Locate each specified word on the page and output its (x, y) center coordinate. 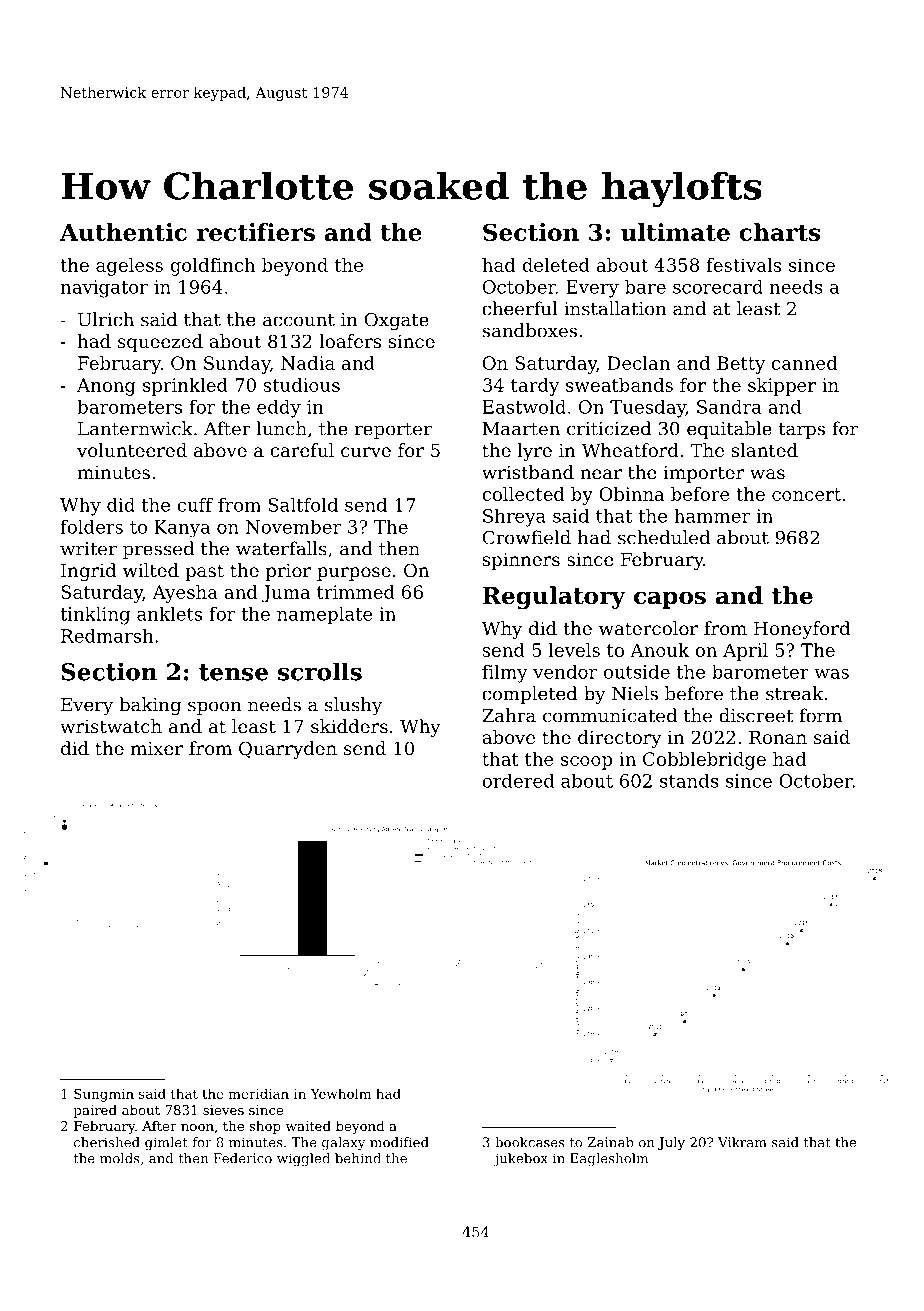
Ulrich (106, 319)
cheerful (520, 308)
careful (302, 450)
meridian (259, 1093)
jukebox (520, 1159)
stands (689, 781)
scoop (586, 763)
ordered (518, 781)
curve (366, 452)
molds (120, 1158)
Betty (741, 365)
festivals (743, 265)
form (820, 715)
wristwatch (111, 726)
